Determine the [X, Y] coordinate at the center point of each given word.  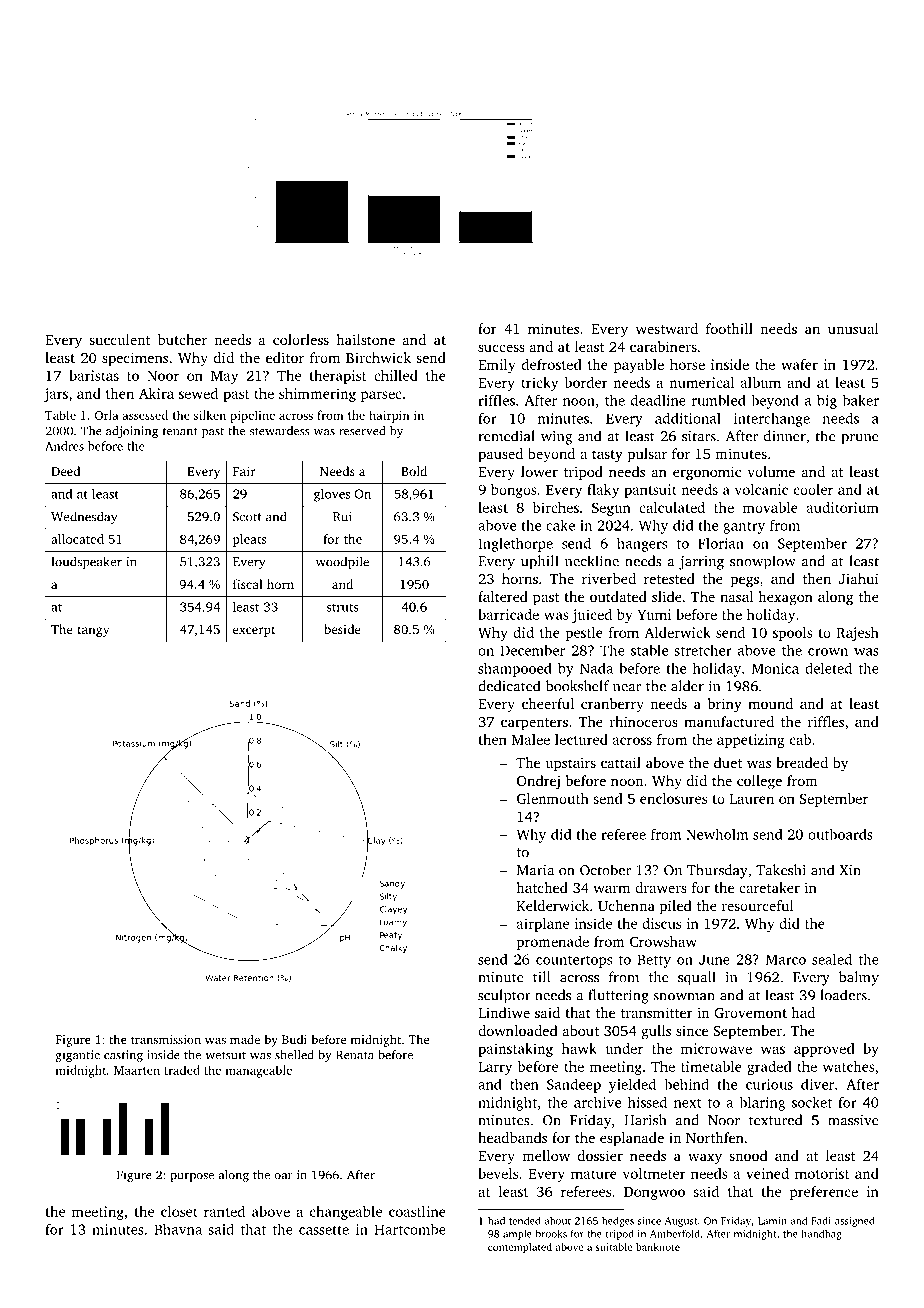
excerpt [254, 631]
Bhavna [178, 1229]
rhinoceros [644, 721]
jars [56, 395]
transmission [166, 1039]
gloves [332, 495]
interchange [772, 419]
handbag [821, 1235]
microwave [716, 1048]
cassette [324, 1230]
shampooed [515, 669]
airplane [543, 925]
